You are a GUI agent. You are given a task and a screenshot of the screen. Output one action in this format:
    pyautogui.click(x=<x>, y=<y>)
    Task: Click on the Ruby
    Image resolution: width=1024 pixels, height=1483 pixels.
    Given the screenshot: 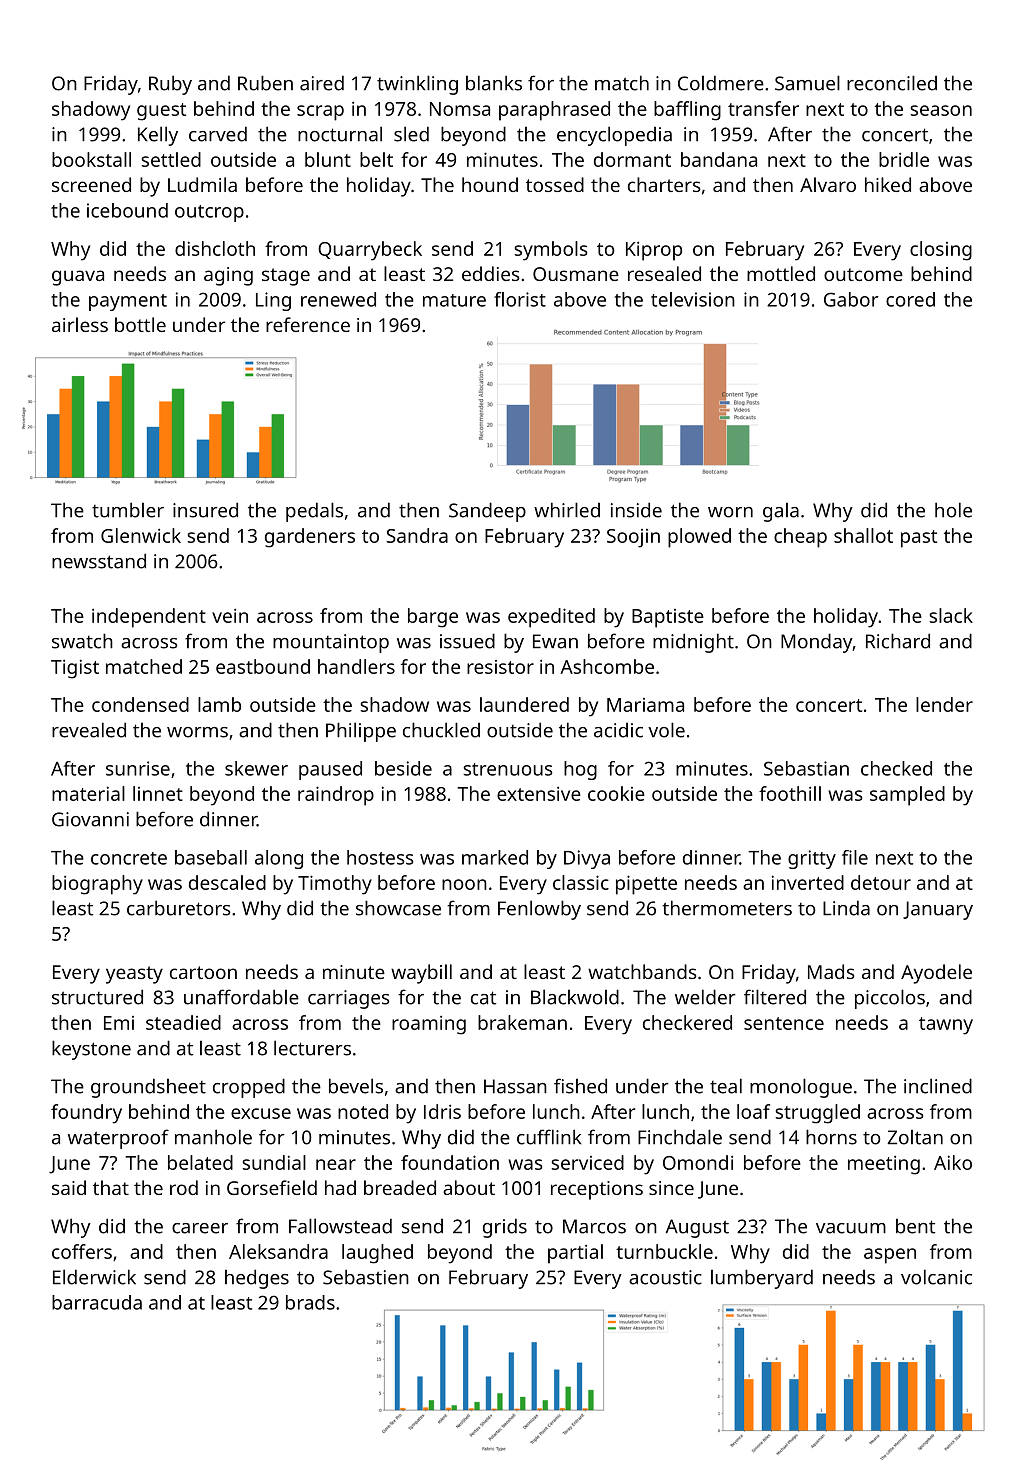 What is the action you would take?
    pyautogui.click(x=170, y=85)
